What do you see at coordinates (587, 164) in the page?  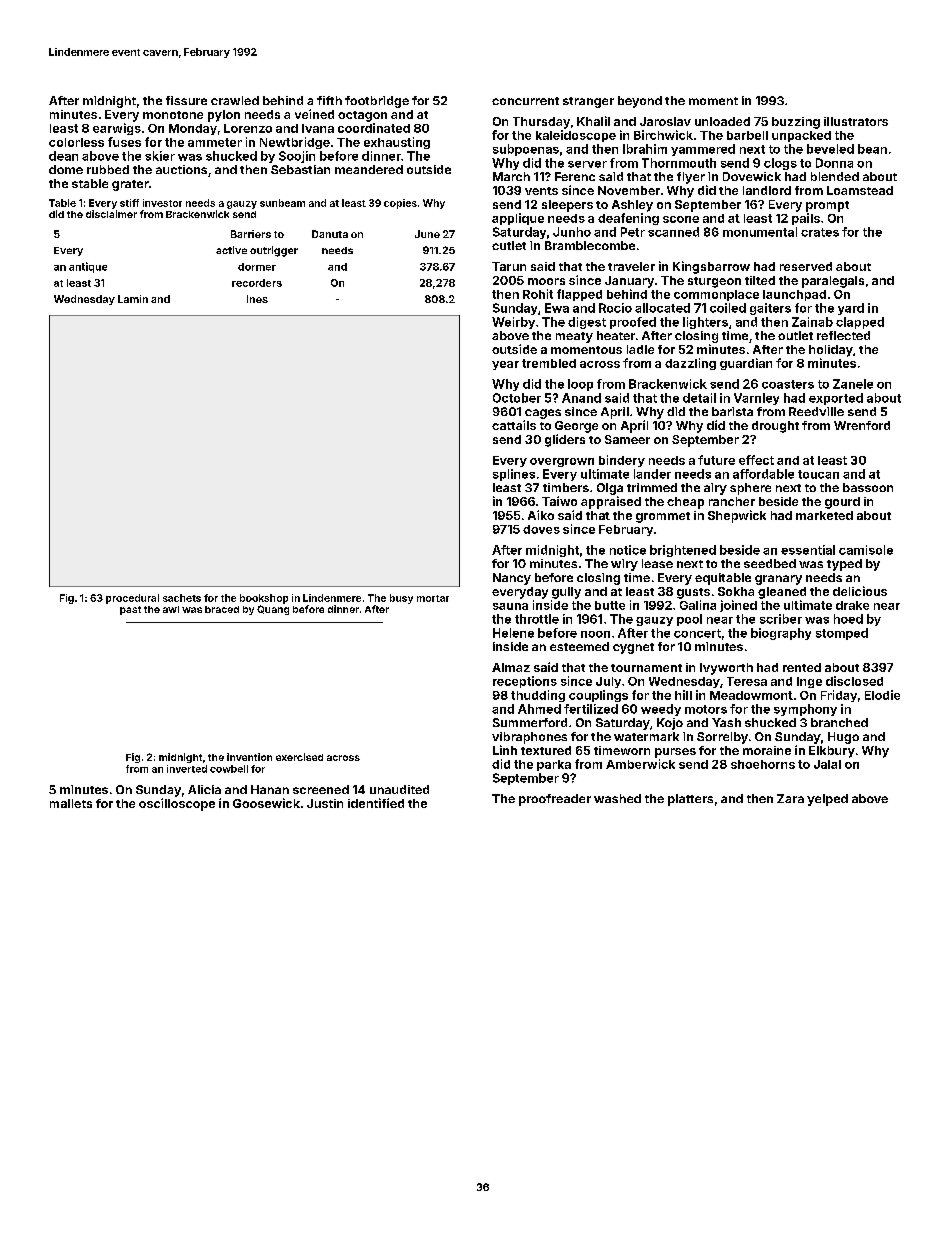 I see `server` at bounding box center [587, 164].
